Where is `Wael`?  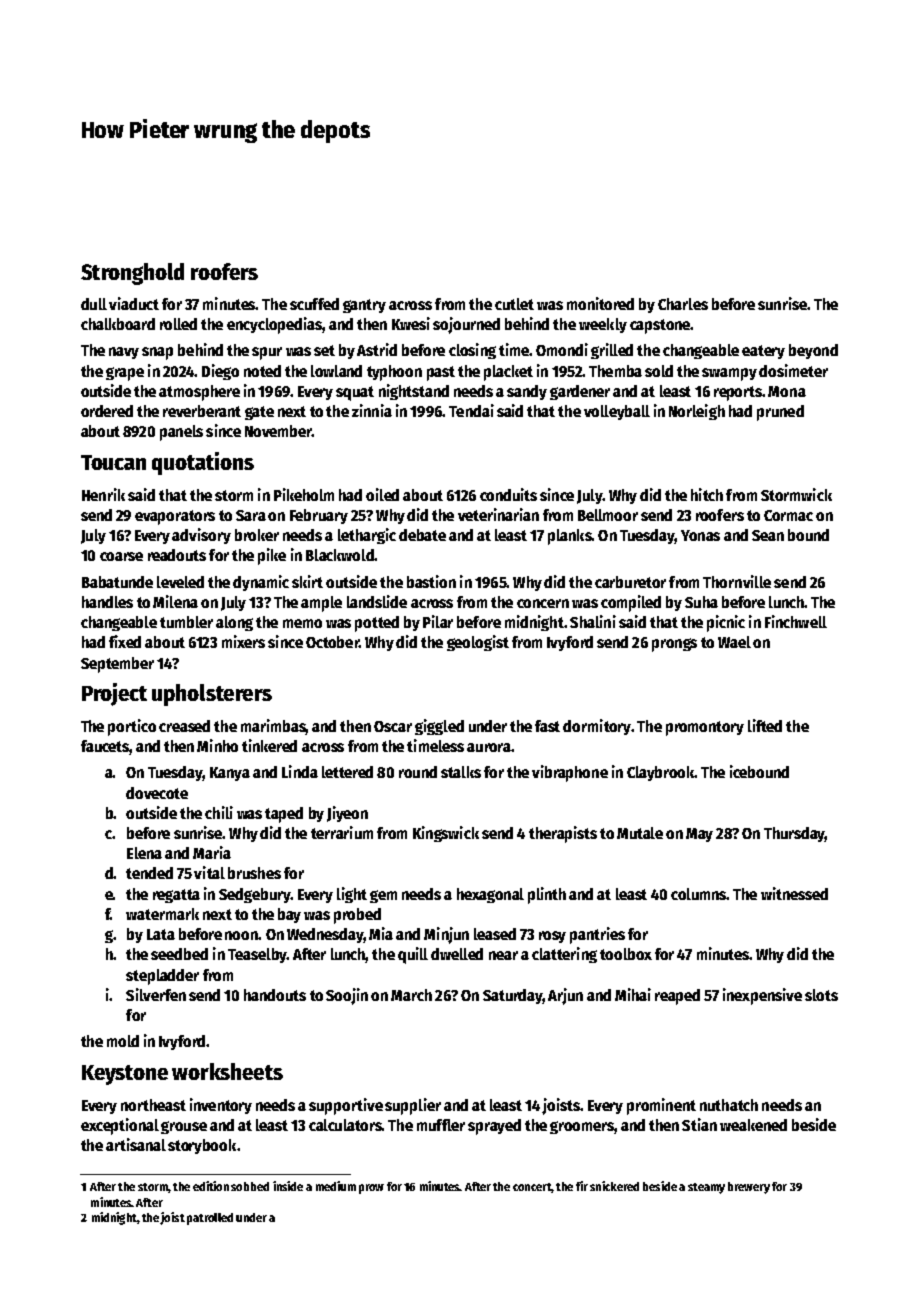 Wael is located at coordinates (734, 642).
